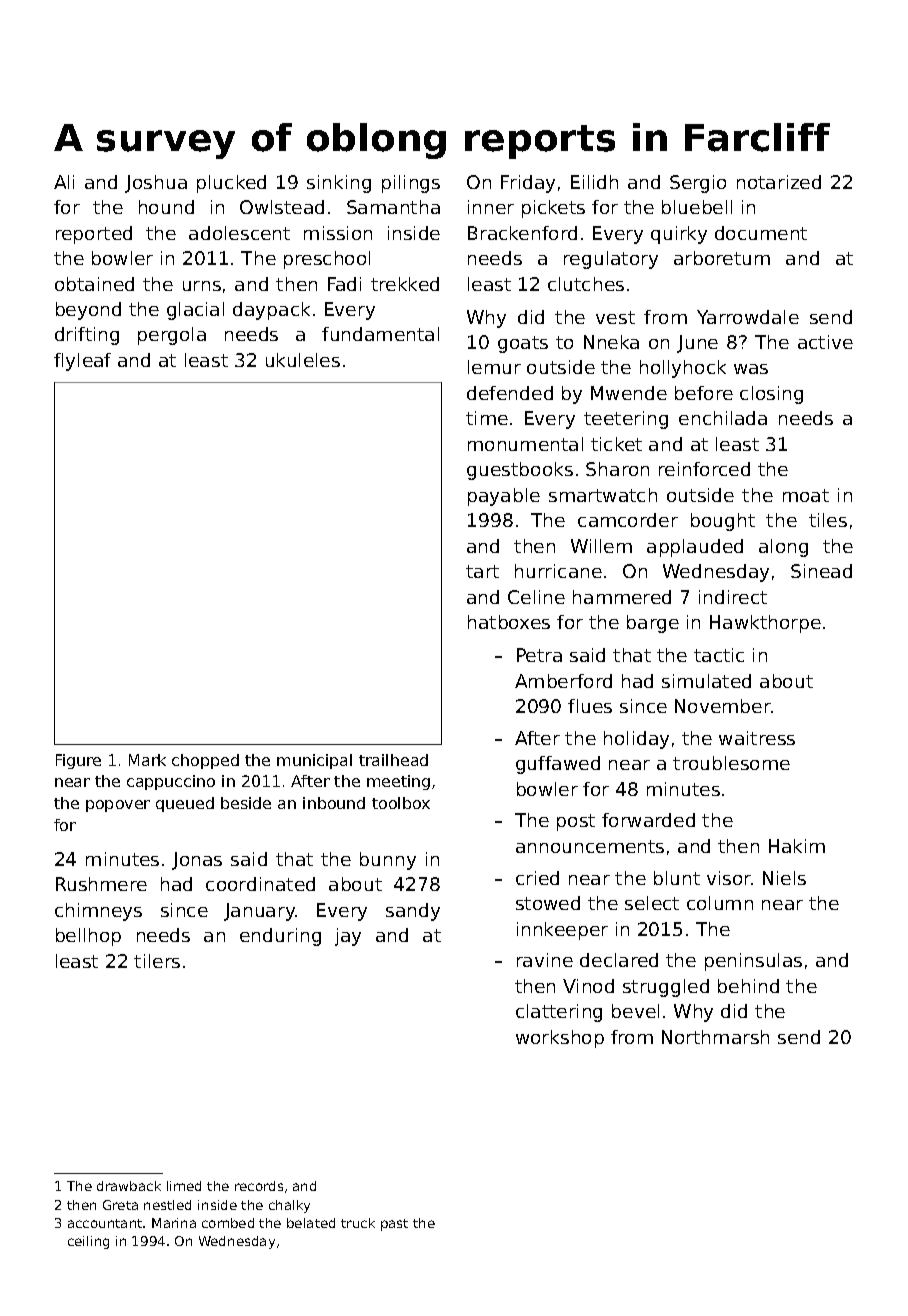 Image resolution: width=908 pixels, height=1316 pixels. Describe the element at coordinates (562, 931) in the screenshot. I see `innkeeper` at that location.
